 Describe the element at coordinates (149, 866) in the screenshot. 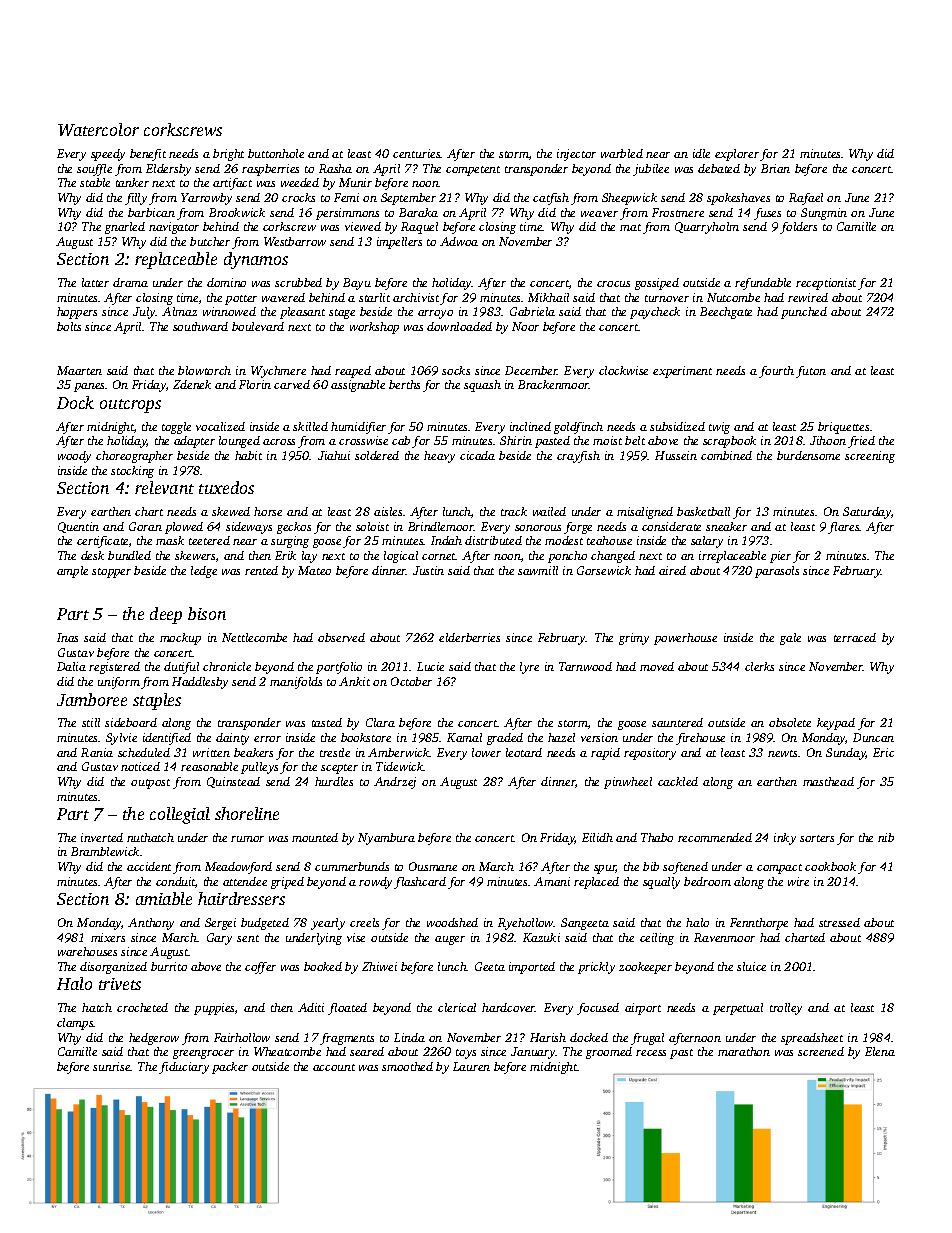

I see `accident` at that location.
